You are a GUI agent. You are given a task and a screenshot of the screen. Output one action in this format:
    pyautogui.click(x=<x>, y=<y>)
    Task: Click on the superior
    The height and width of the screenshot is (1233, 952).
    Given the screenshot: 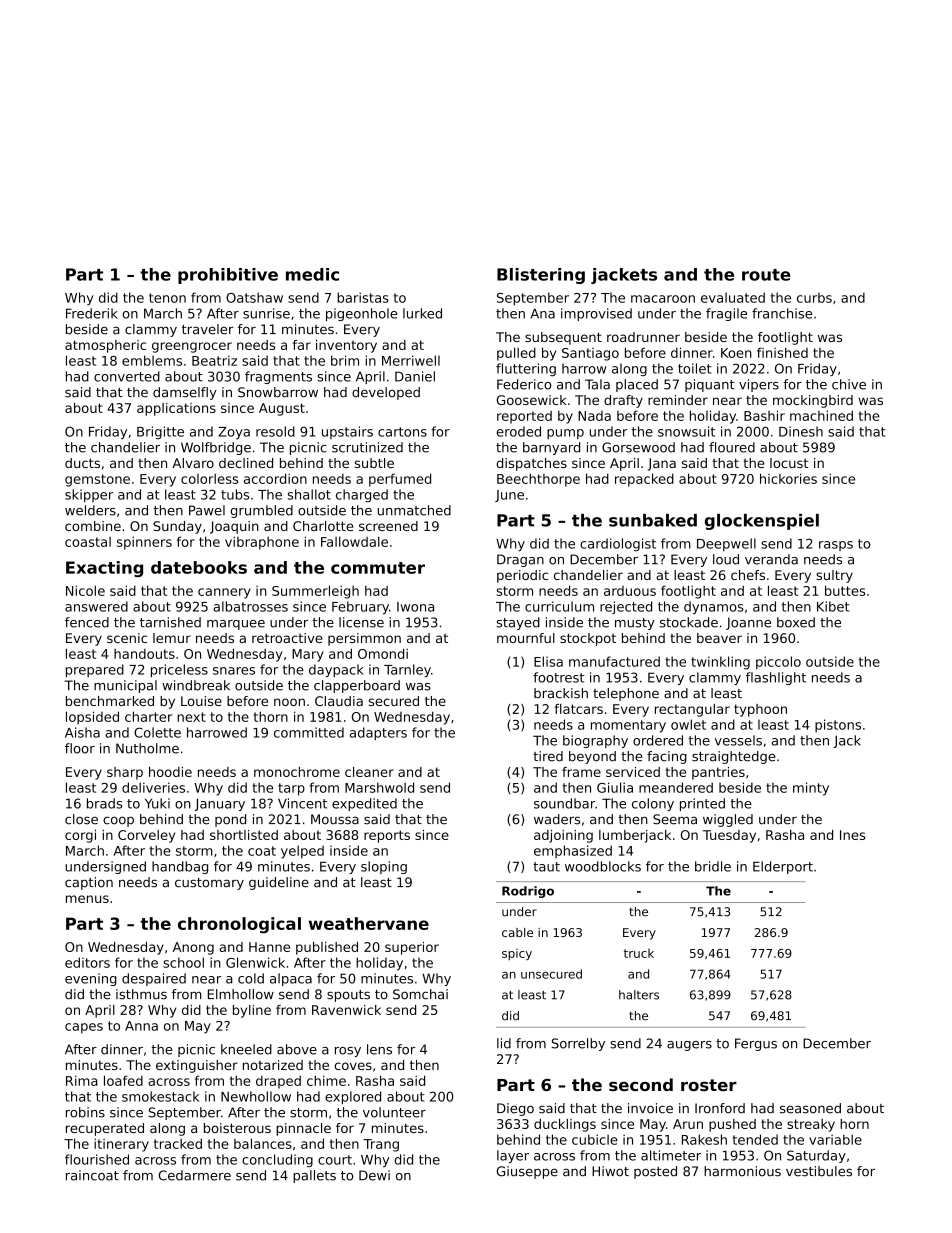 What is the action you would take?
    pyautogui.click(x=412, y=948)
